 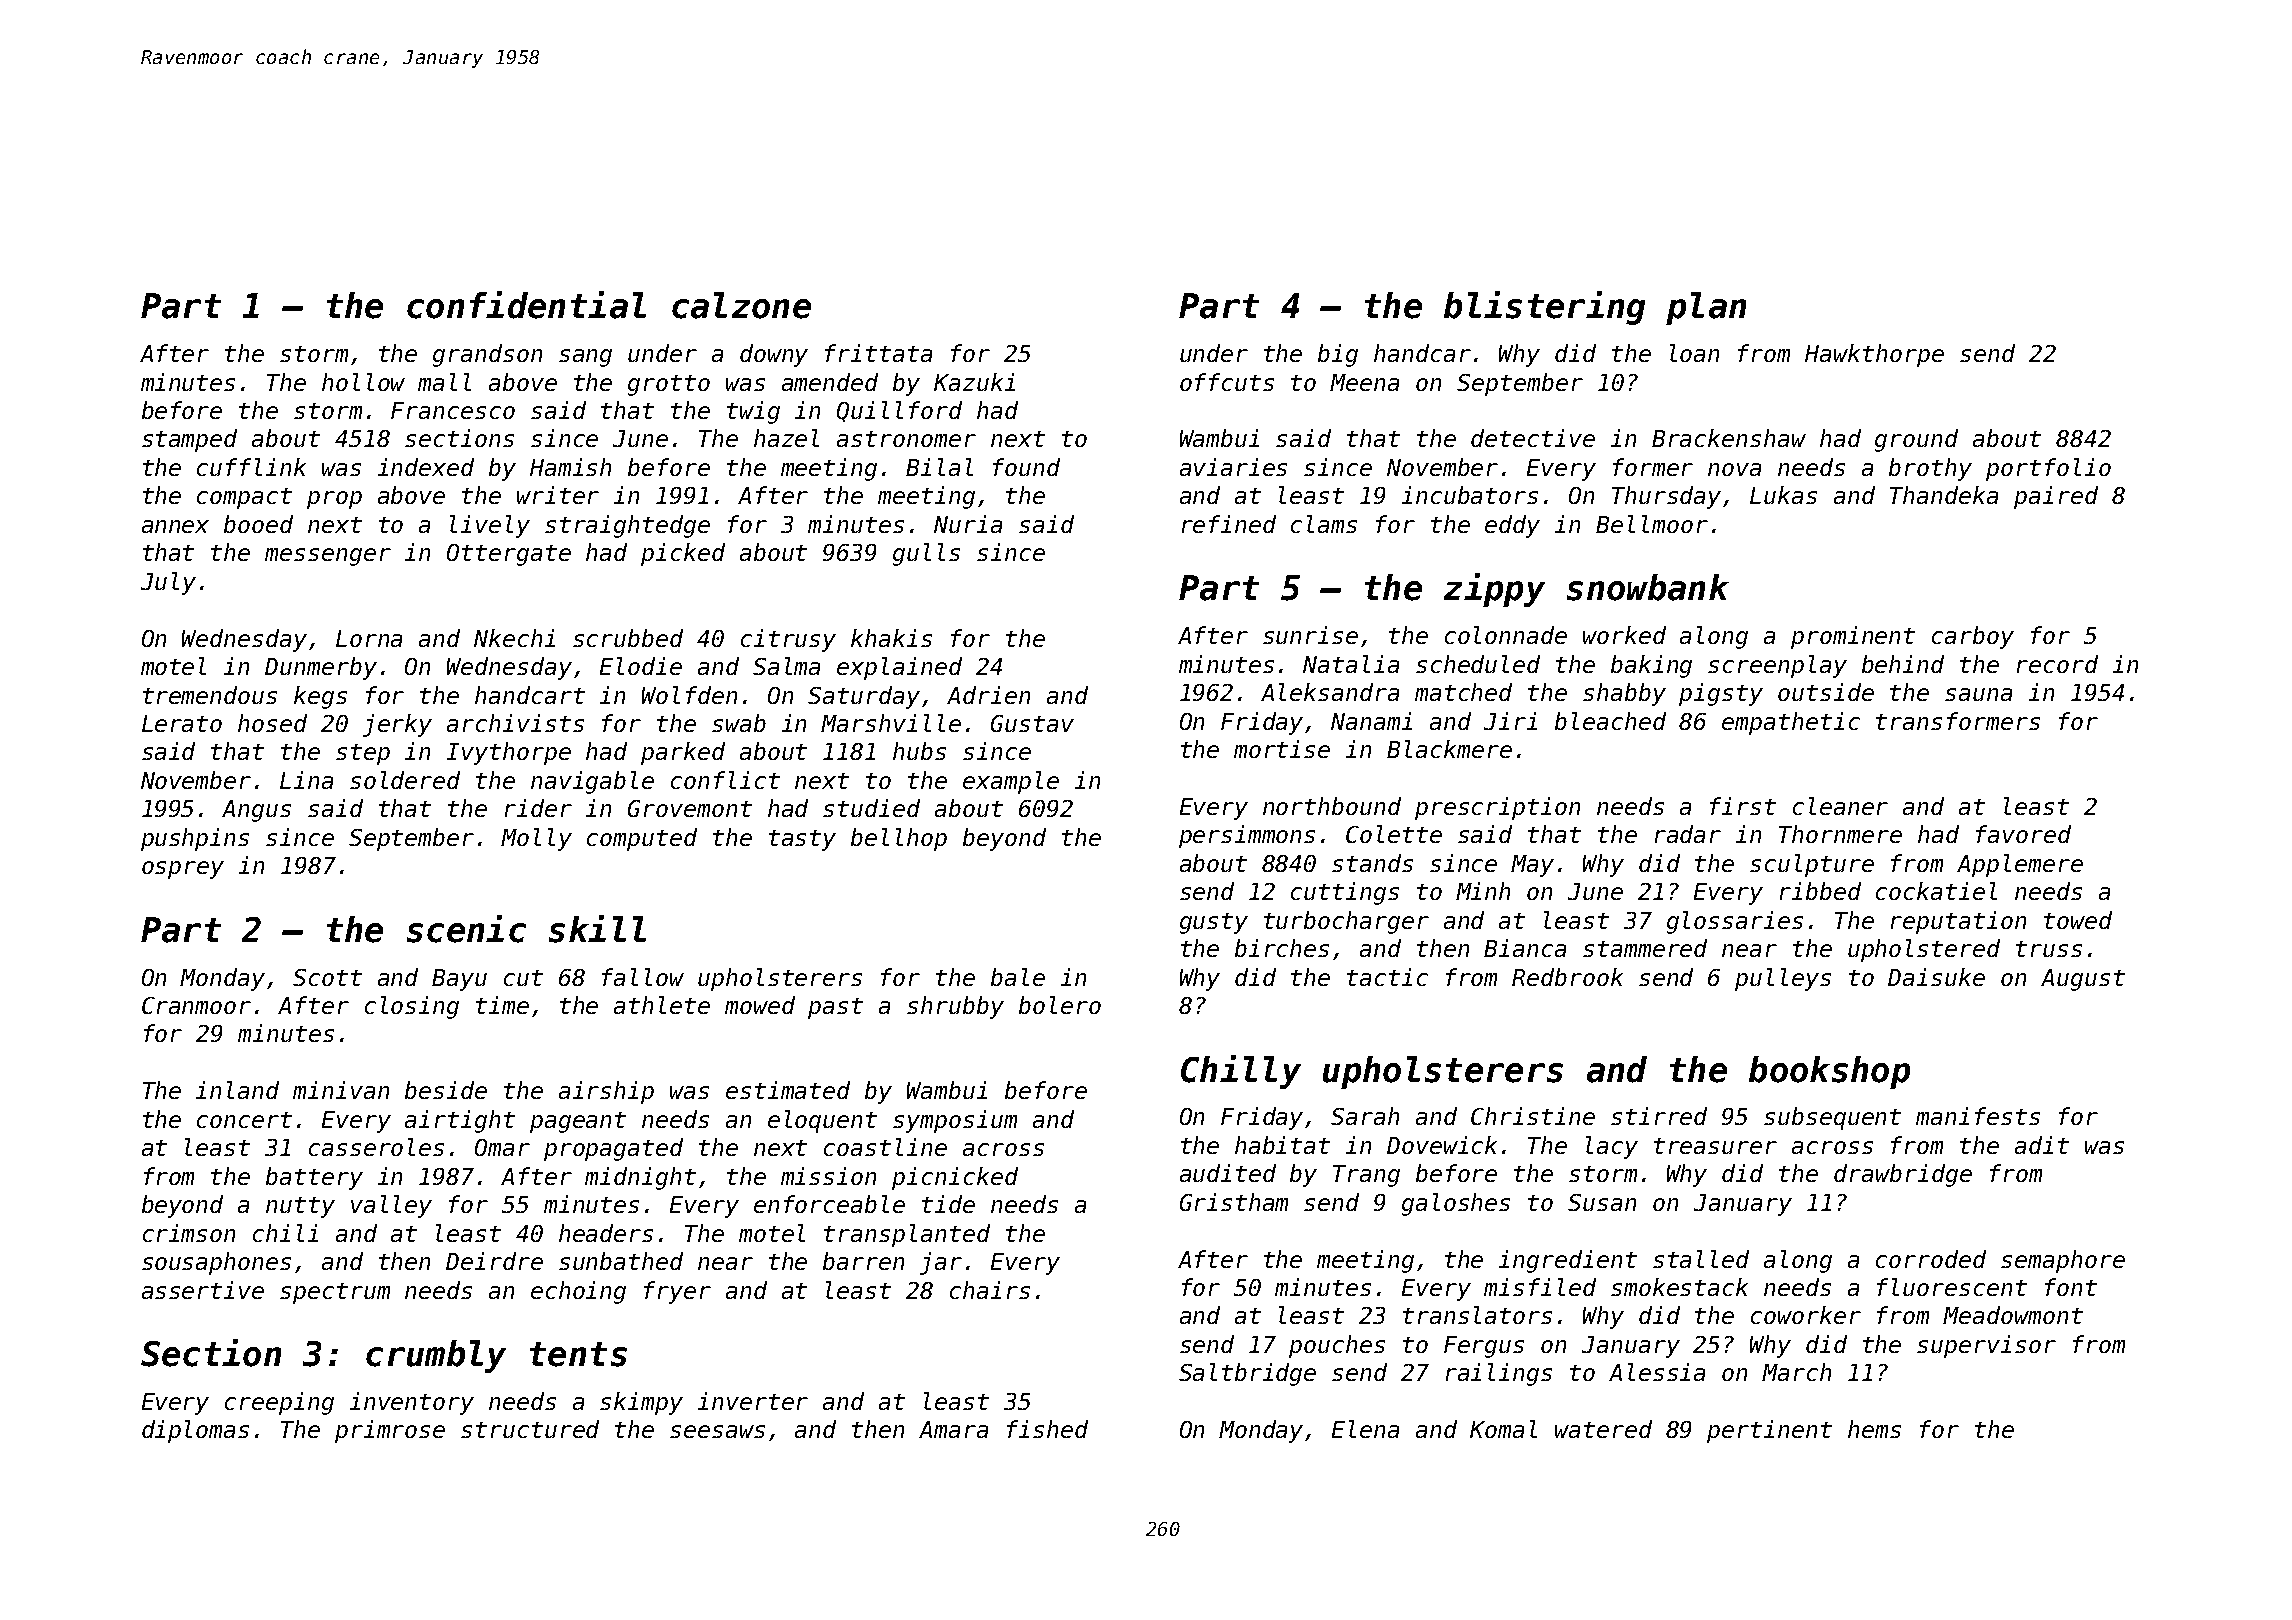 What do you see at coordinates (1853, 637) in the screenshot?
I see `prominent` at bounding box center [1853, 637].
